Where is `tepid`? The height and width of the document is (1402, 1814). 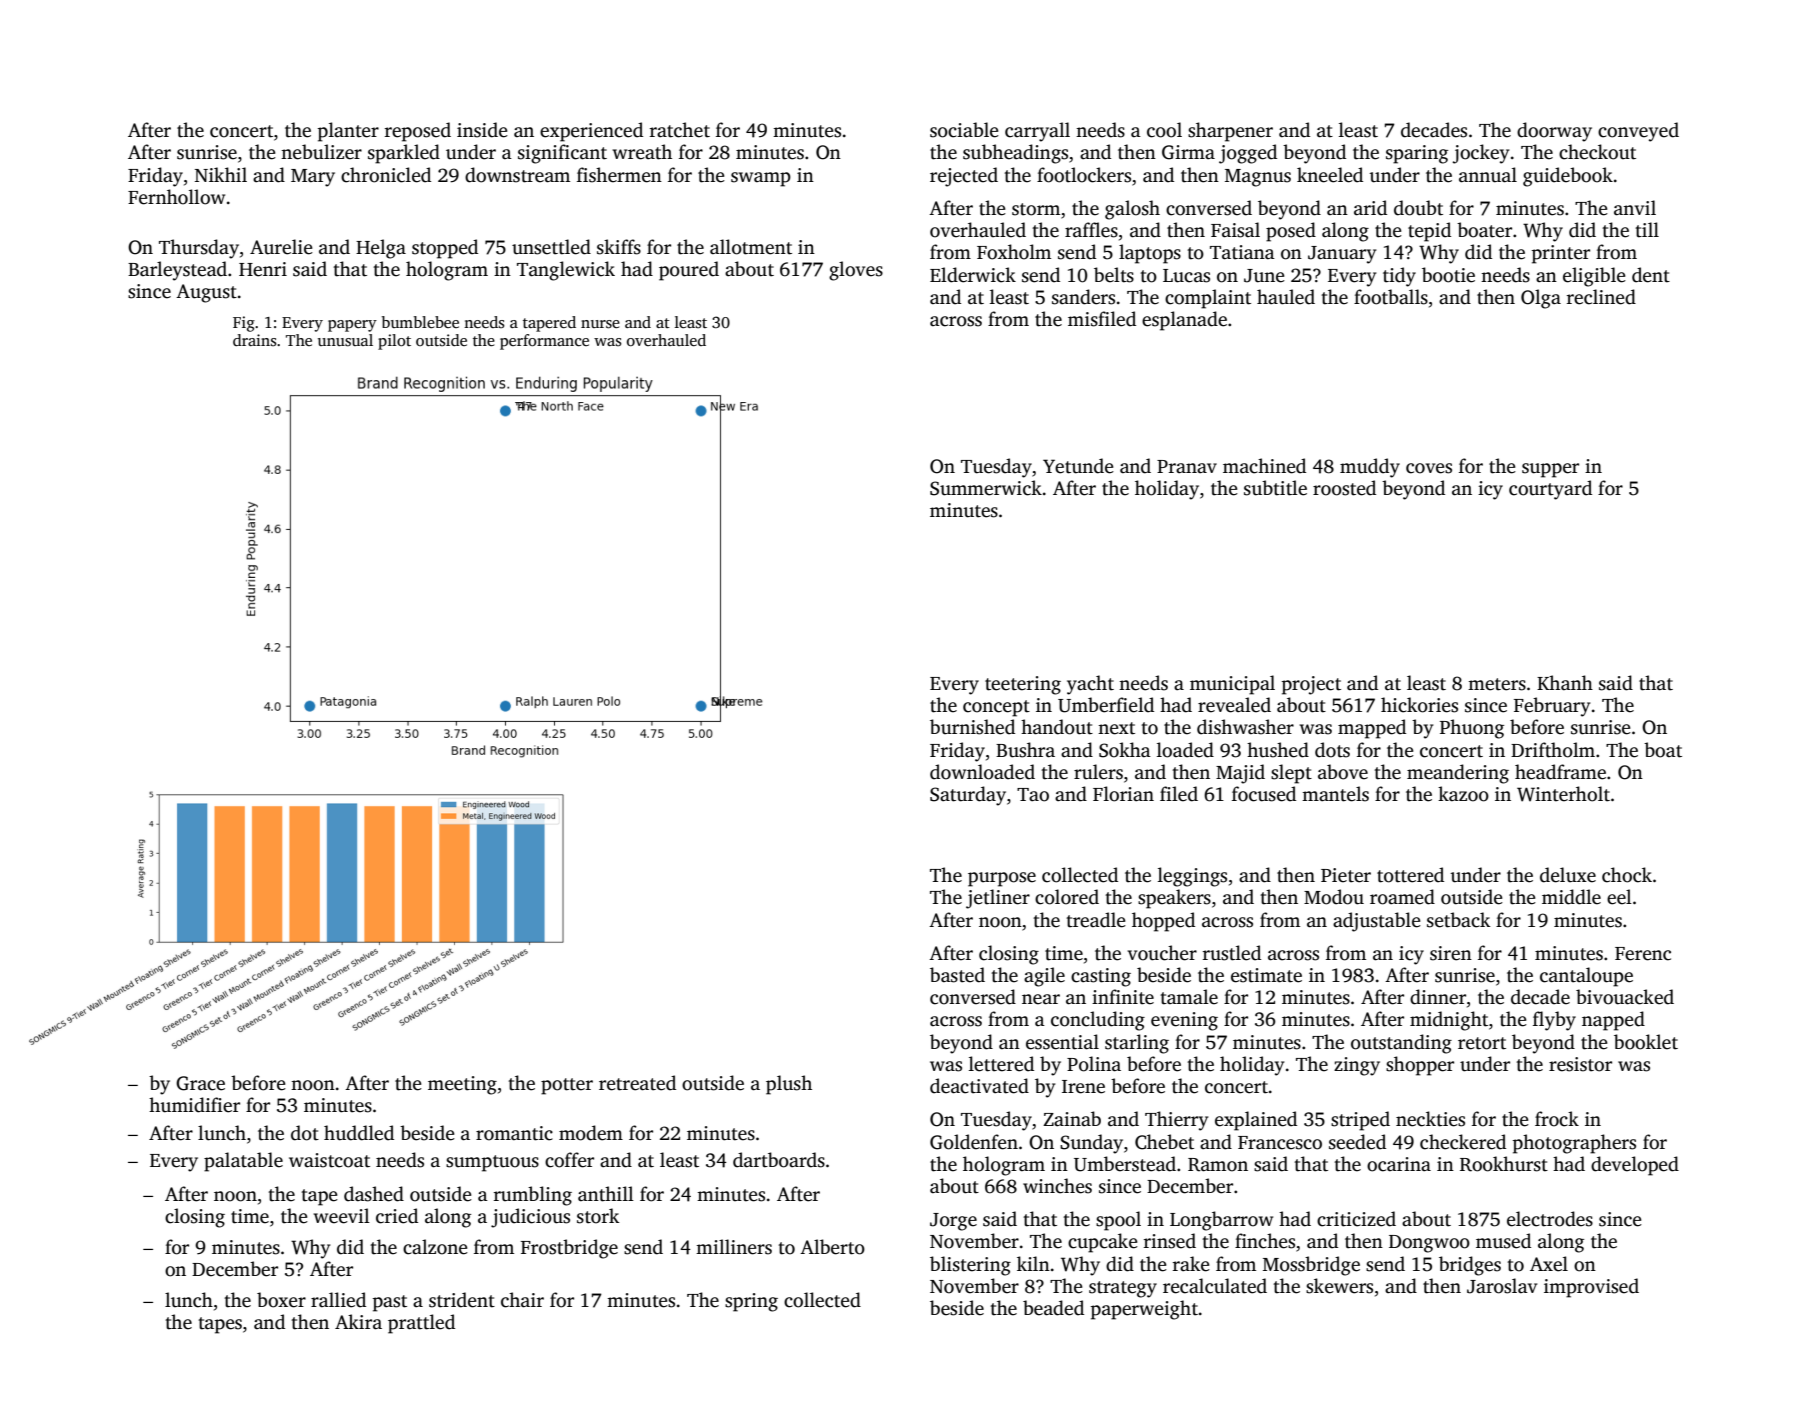
tepid is located at coordinates (1429, 232).
